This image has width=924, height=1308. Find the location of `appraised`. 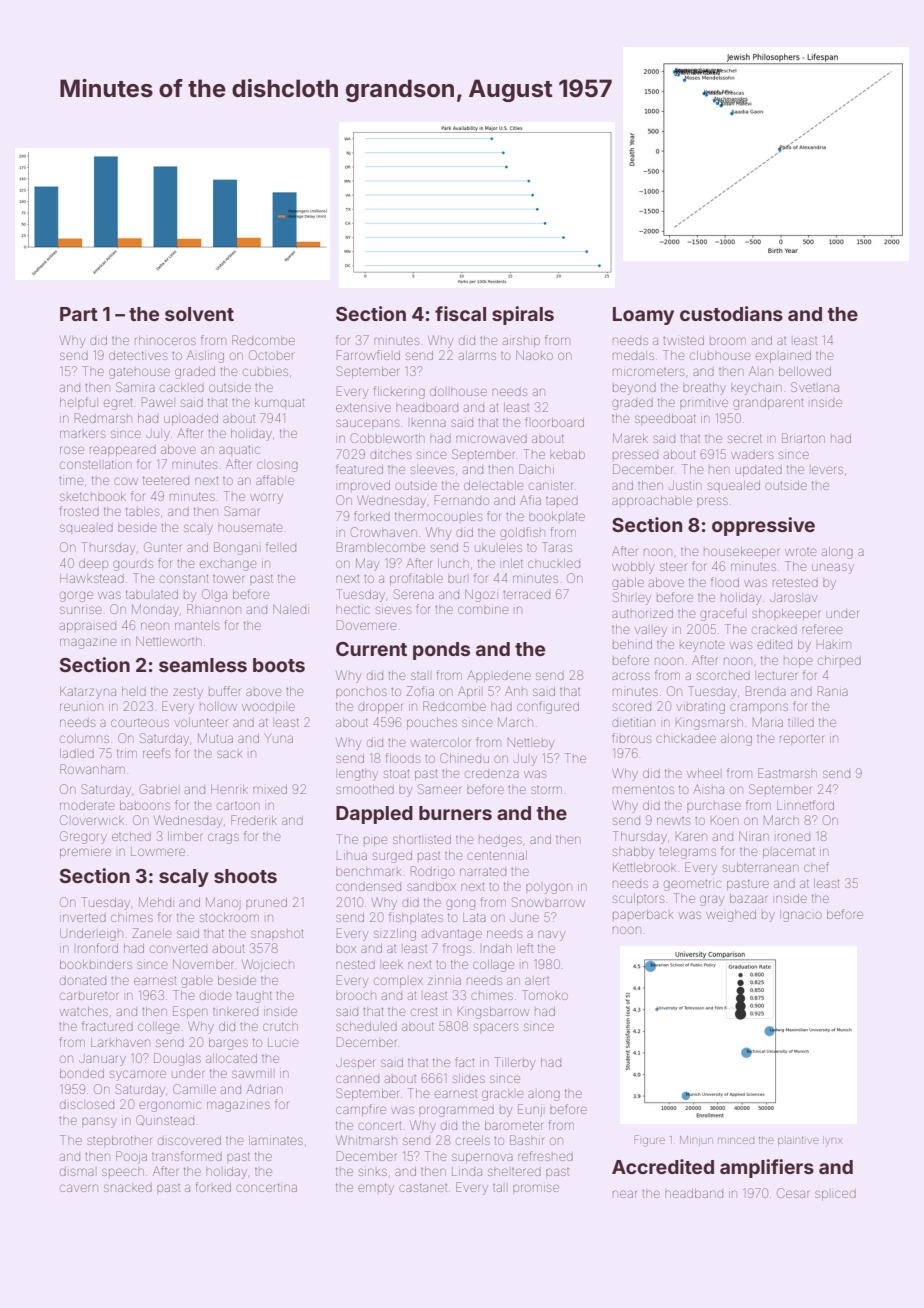

appraised is located at coordinates (88, 627).
